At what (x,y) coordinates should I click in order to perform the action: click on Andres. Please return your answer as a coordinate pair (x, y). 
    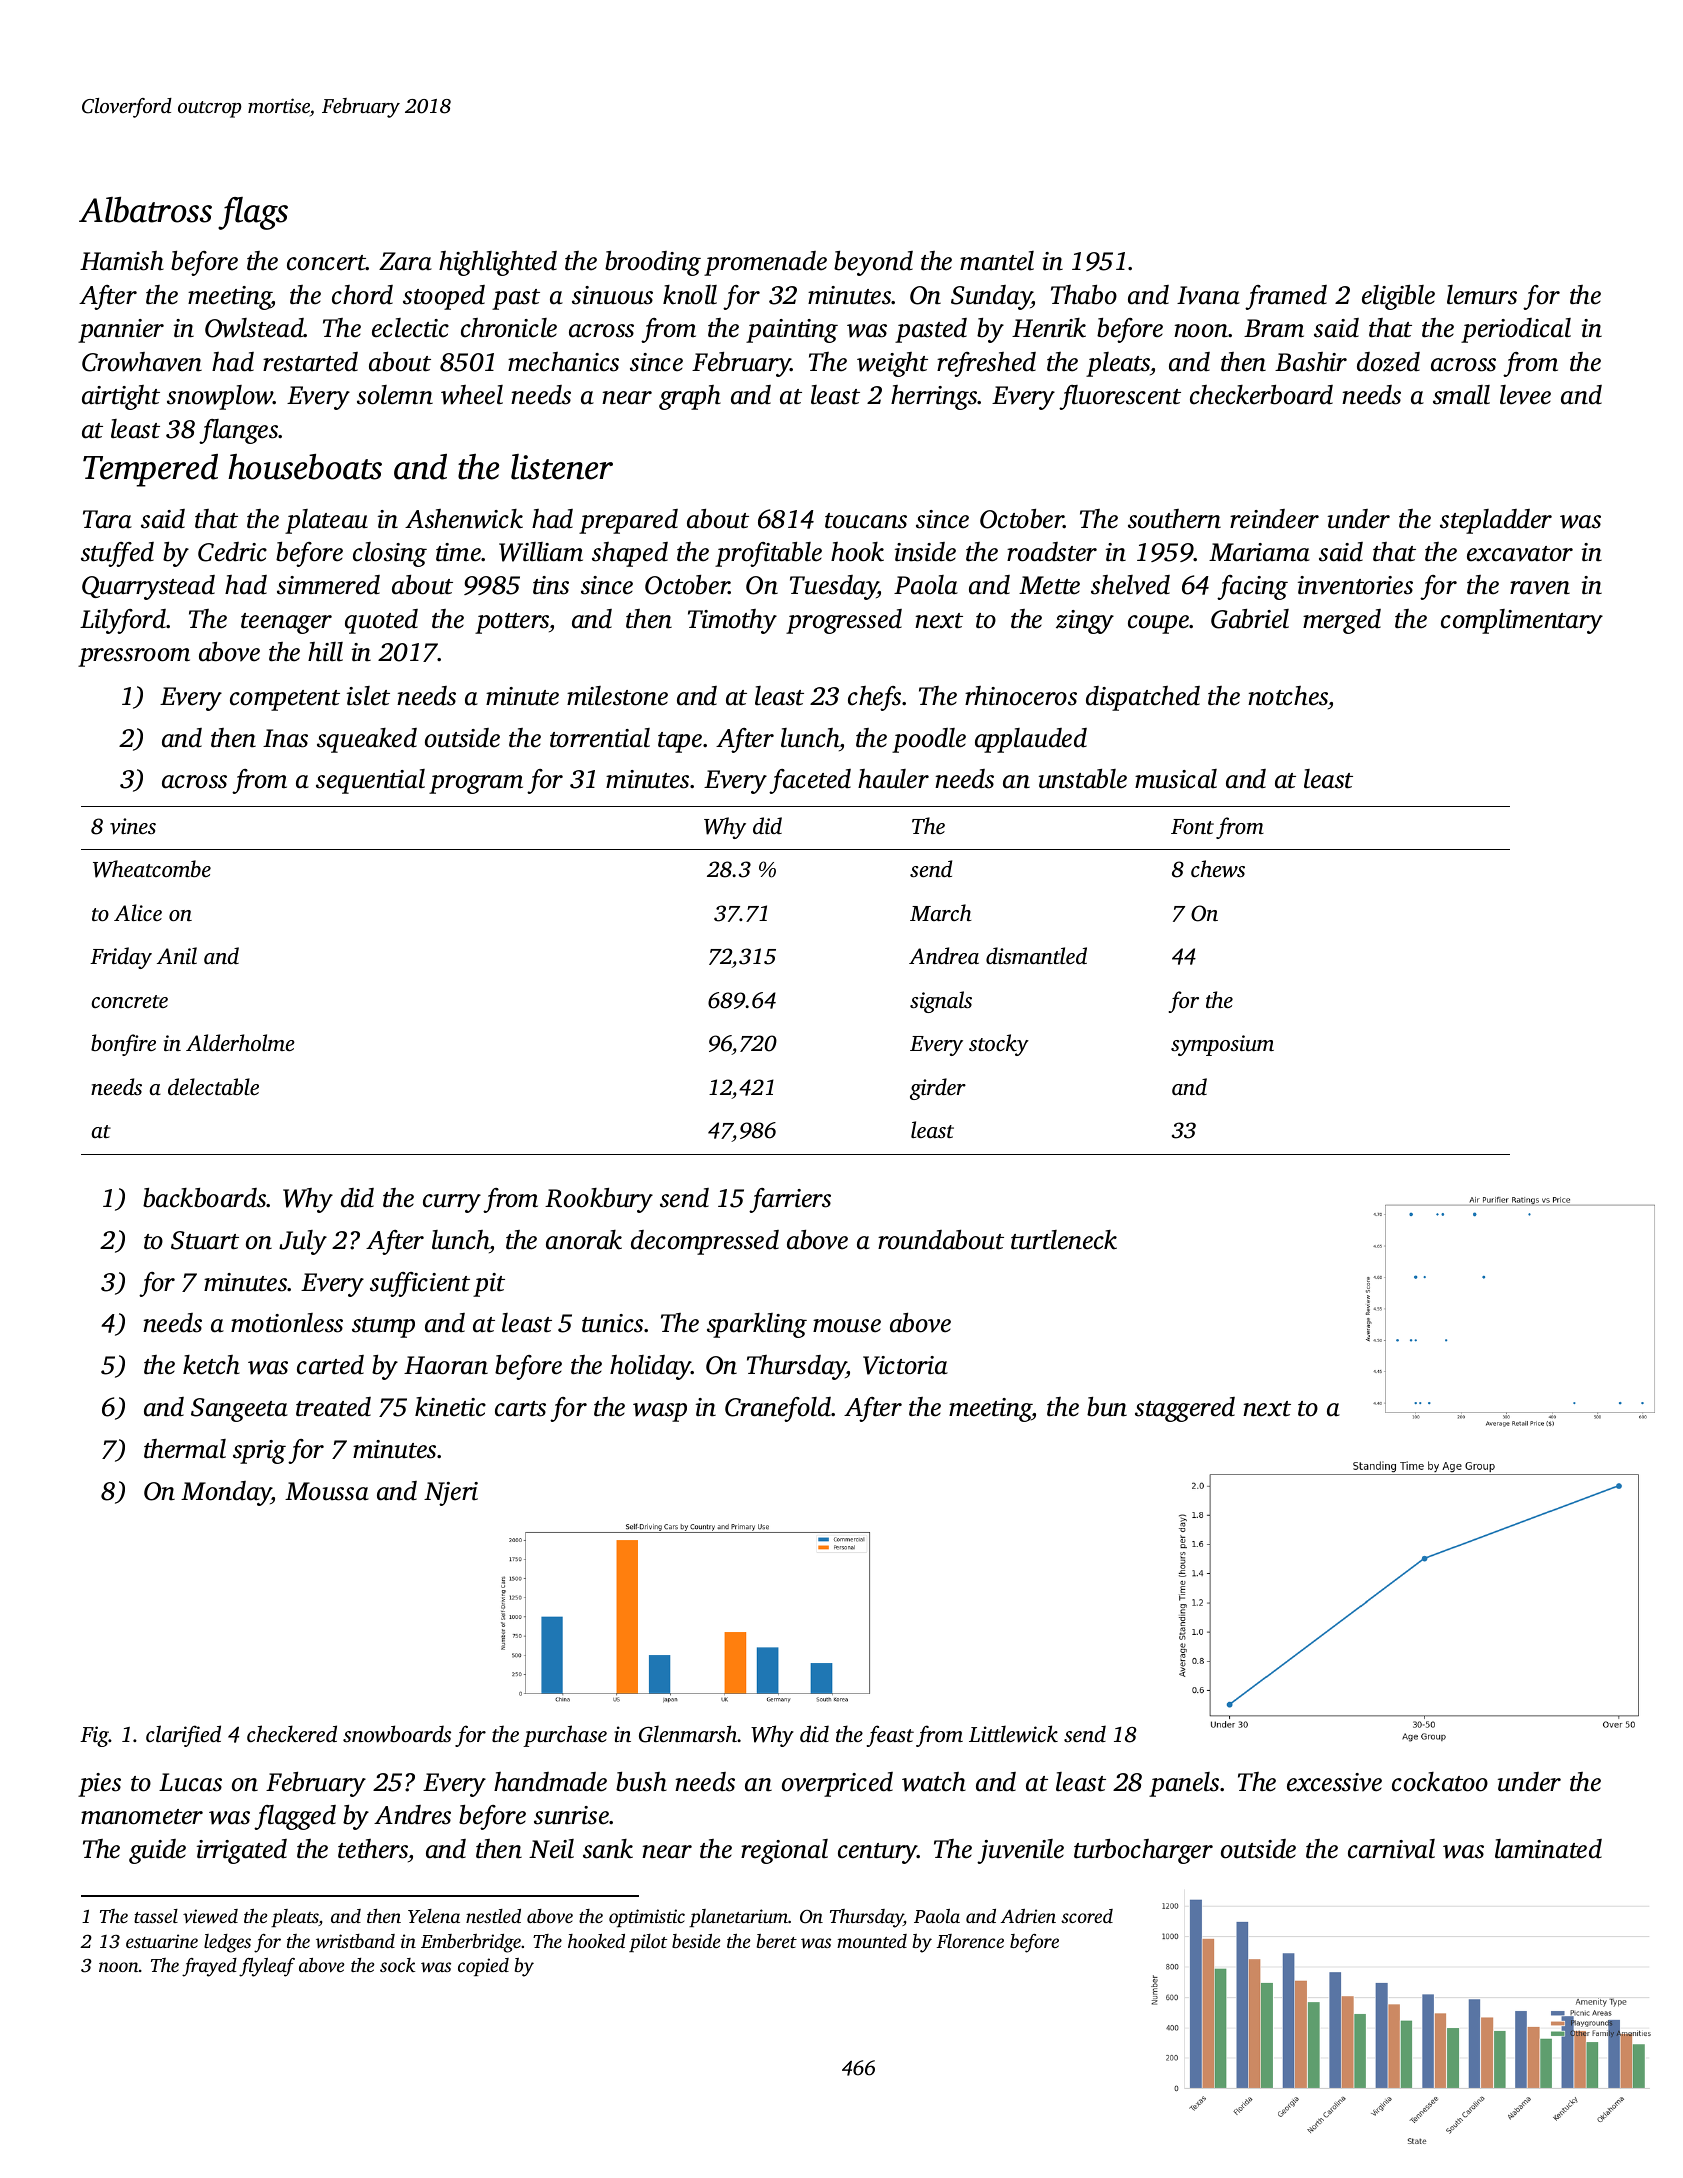
    Looking at the image, I should click on (412, 1815).
